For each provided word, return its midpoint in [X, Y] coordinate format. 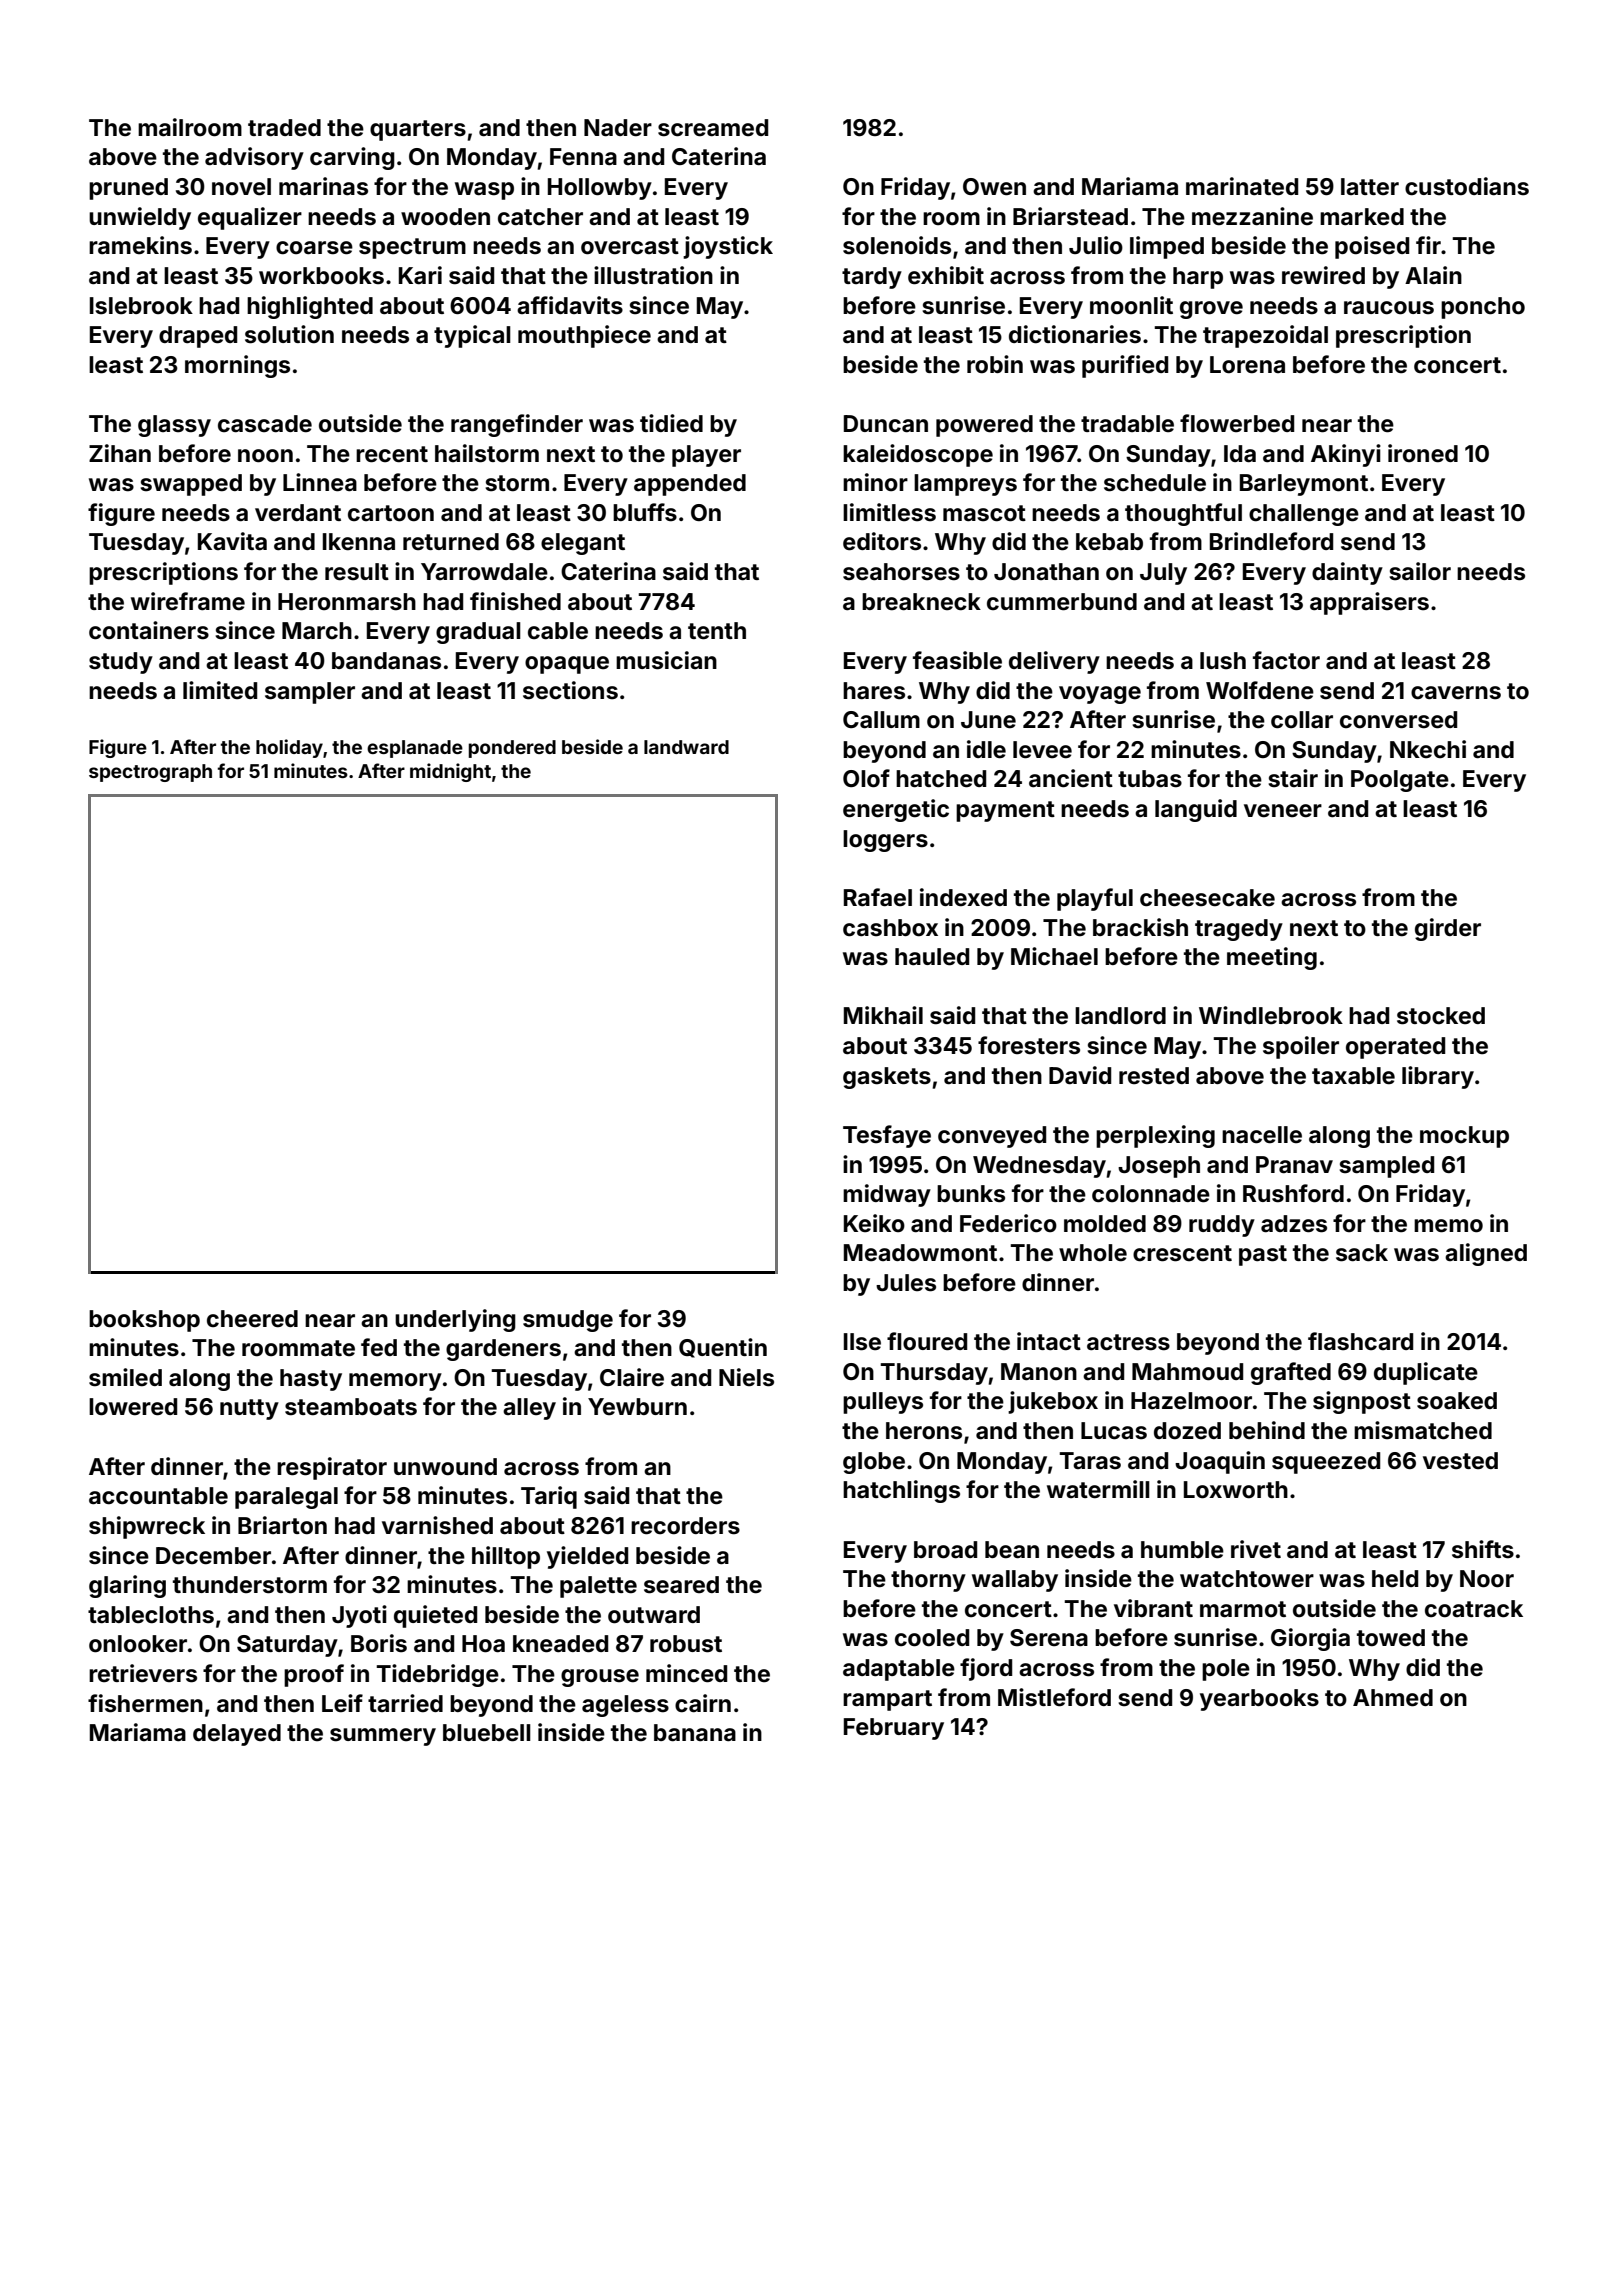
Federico [1008, 1223]
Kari [420, 275]
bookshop [144, 1321]
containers [149, 630]
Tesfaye [887, 1136]
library [1438, 1077]
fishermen [145, 1703]
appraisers [1369, 603]
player [706, 456]
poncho [1483, 308]
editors [882, 541]
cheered [252, 1319]
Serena [1049, 1638]
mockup [1464, 1137]
